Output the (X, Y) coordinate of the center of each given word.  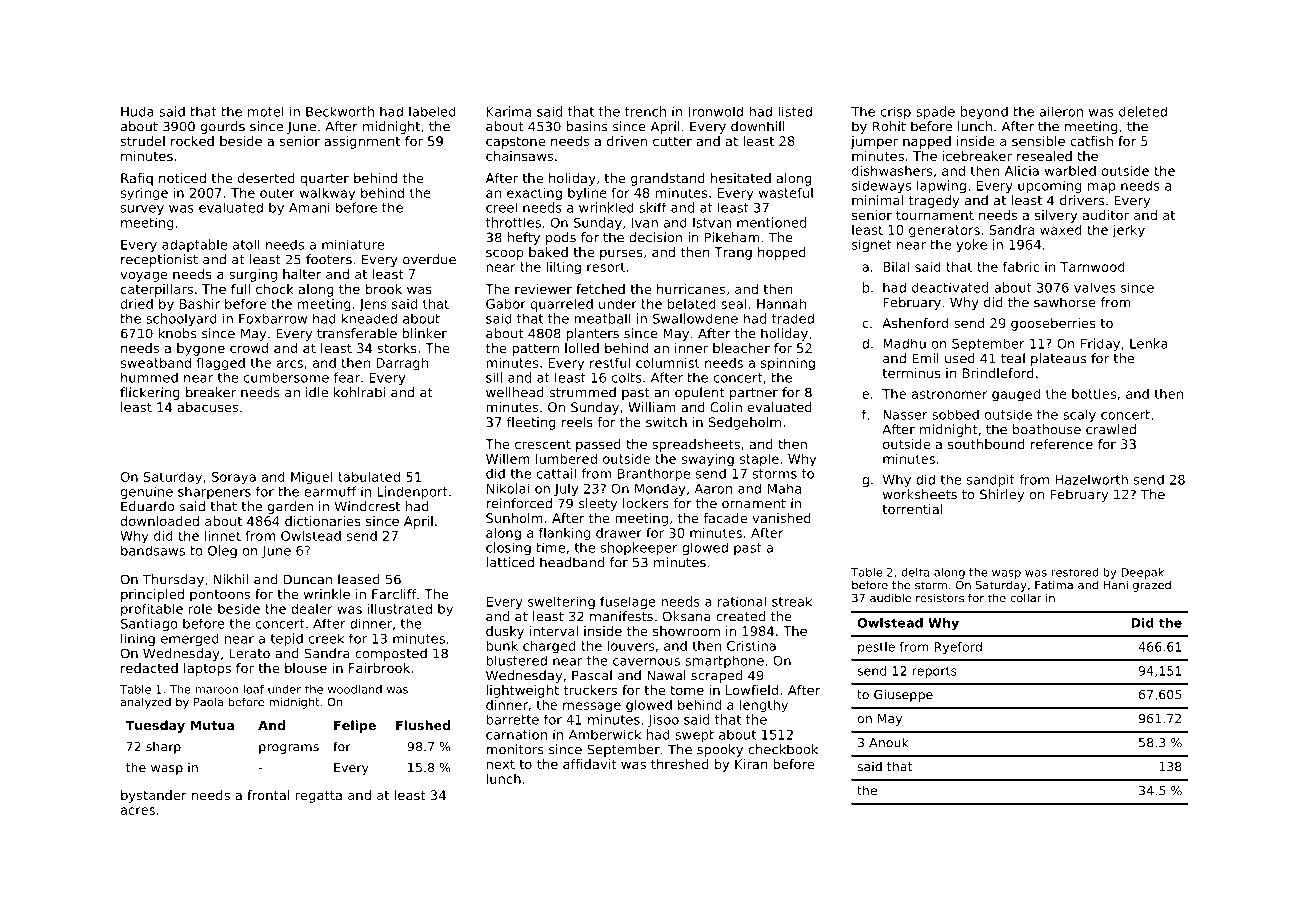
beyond (984, 112)
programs (289, 749)
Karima (509, 111)
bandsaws (153, 550)
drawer (619, 533)
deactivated (950, 287)
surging (253, 275)
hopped (782, 253)
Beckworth (340, 111)
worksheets (920, 494)
